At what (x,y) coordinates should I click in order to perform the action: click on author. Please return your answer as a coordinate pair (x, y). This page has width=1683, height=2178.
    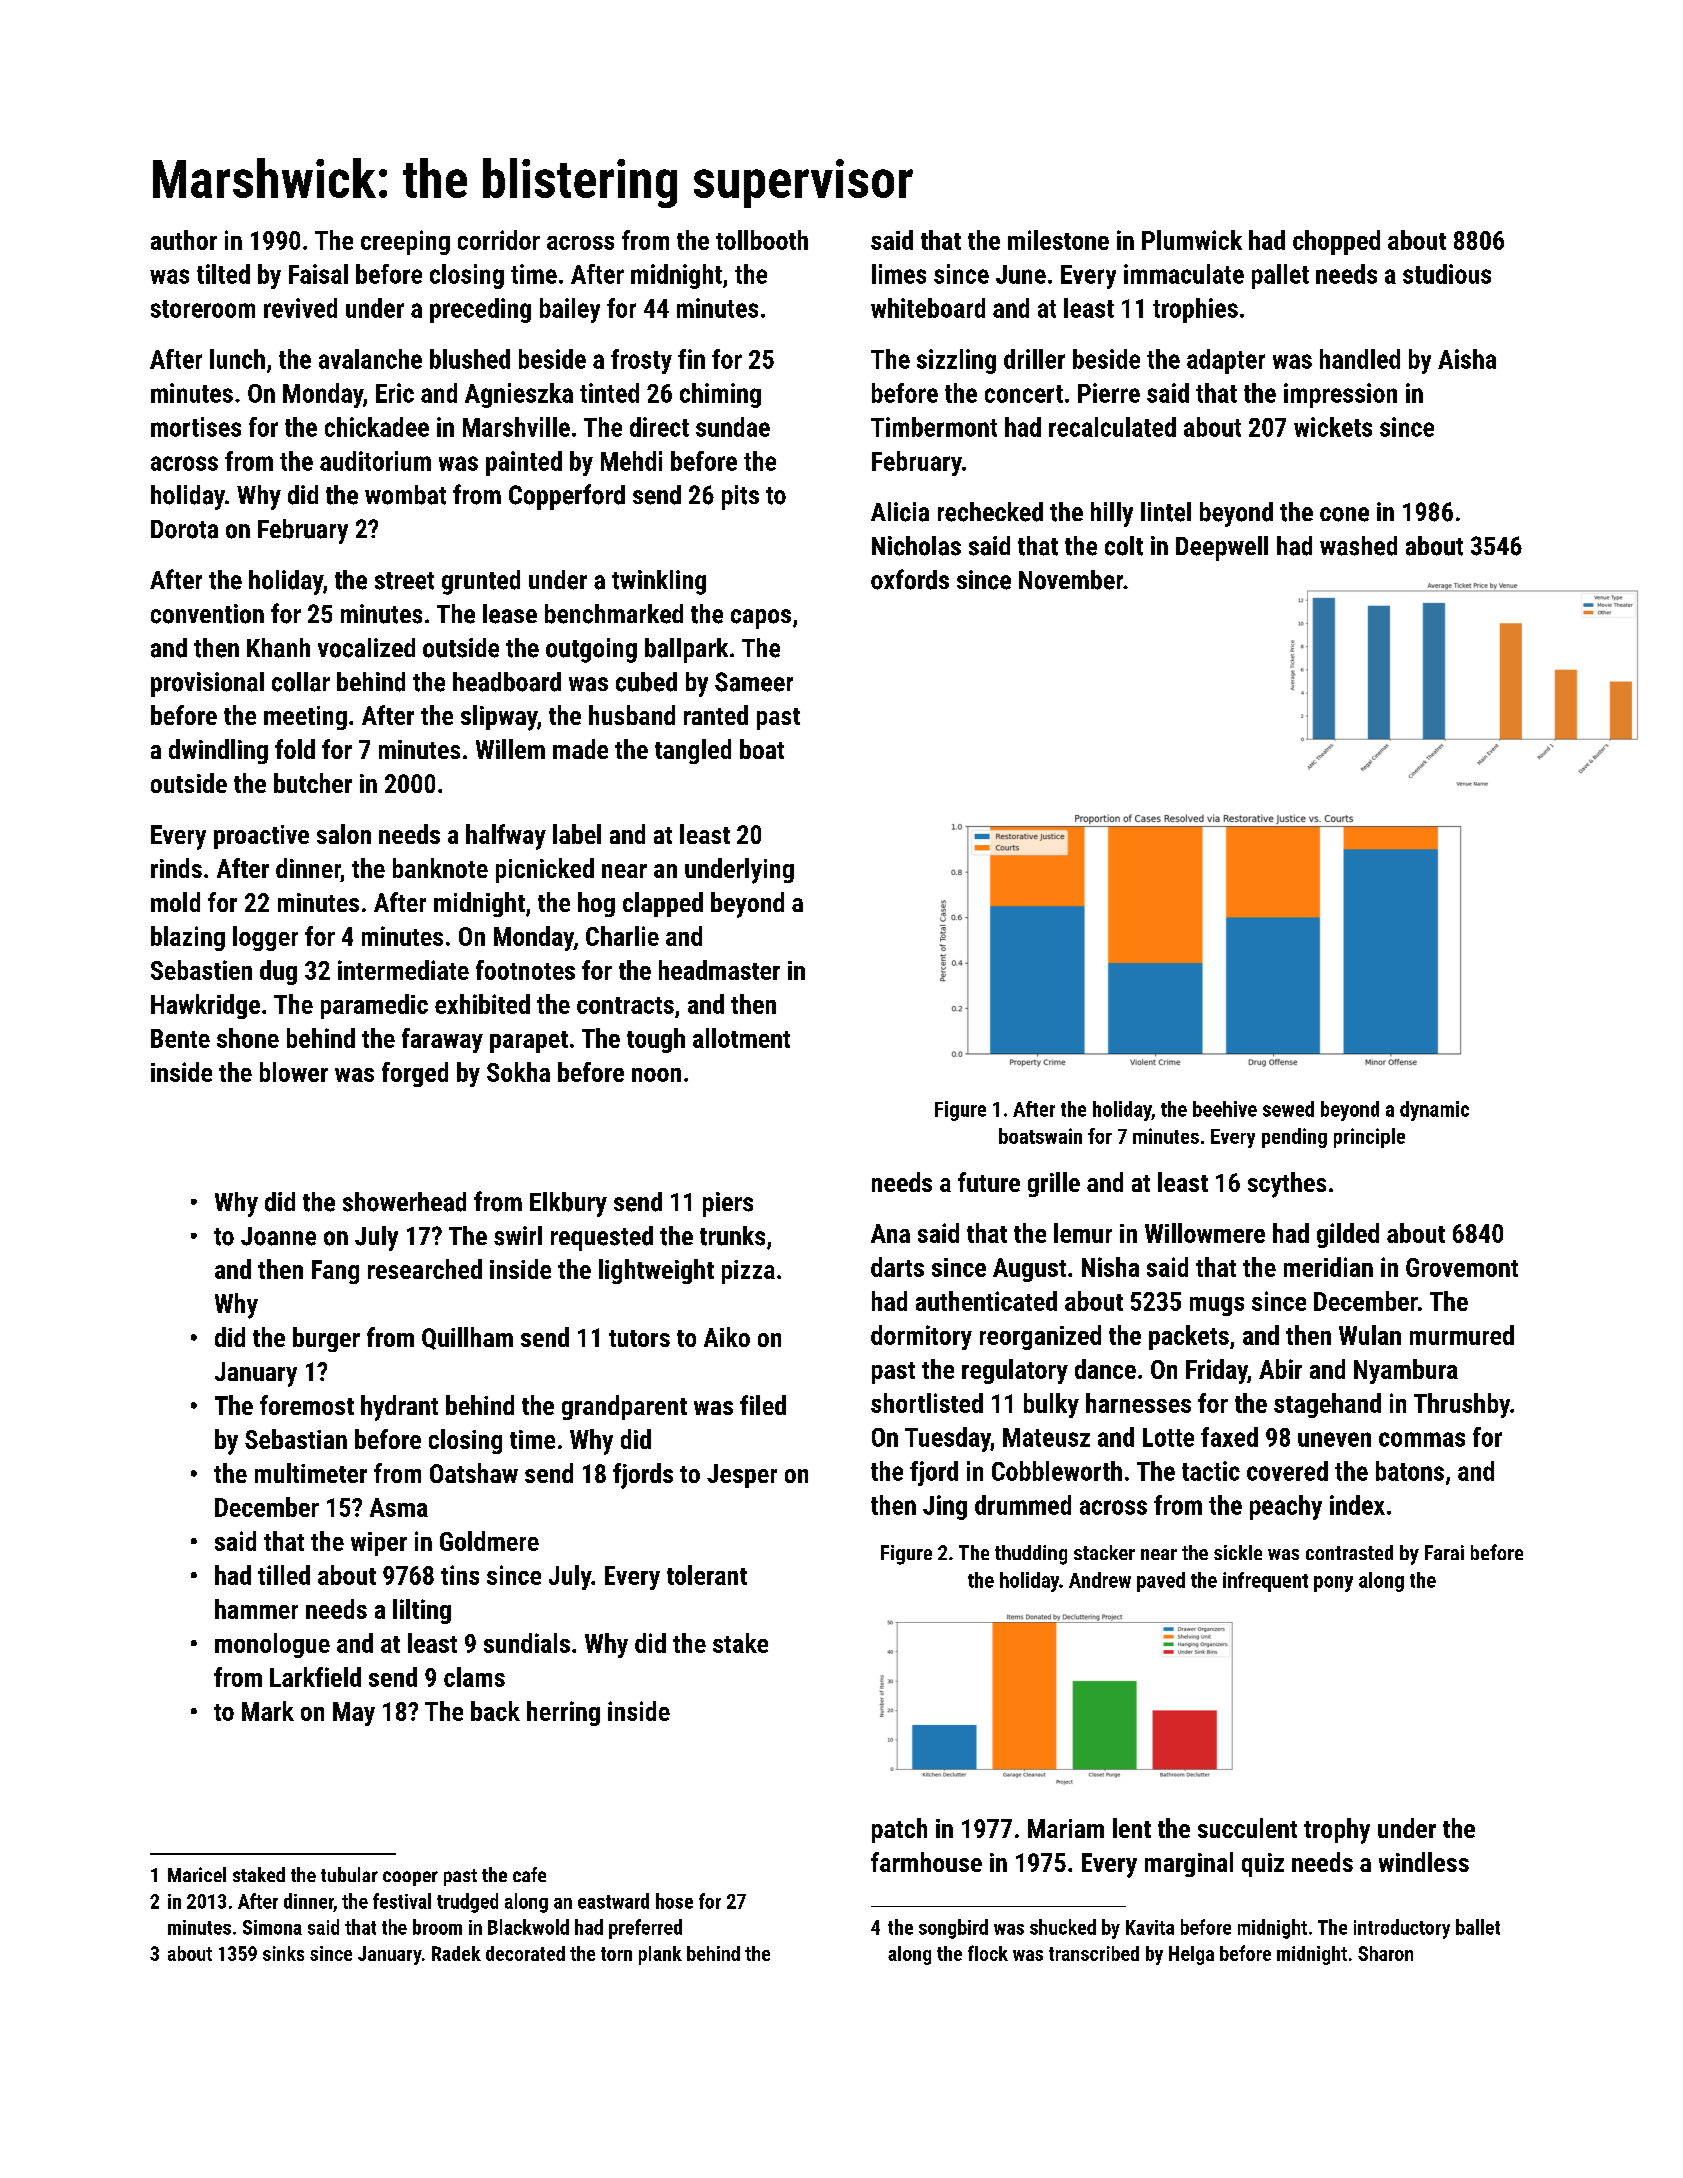
    Looking at the image, I should click on (184, 240).
